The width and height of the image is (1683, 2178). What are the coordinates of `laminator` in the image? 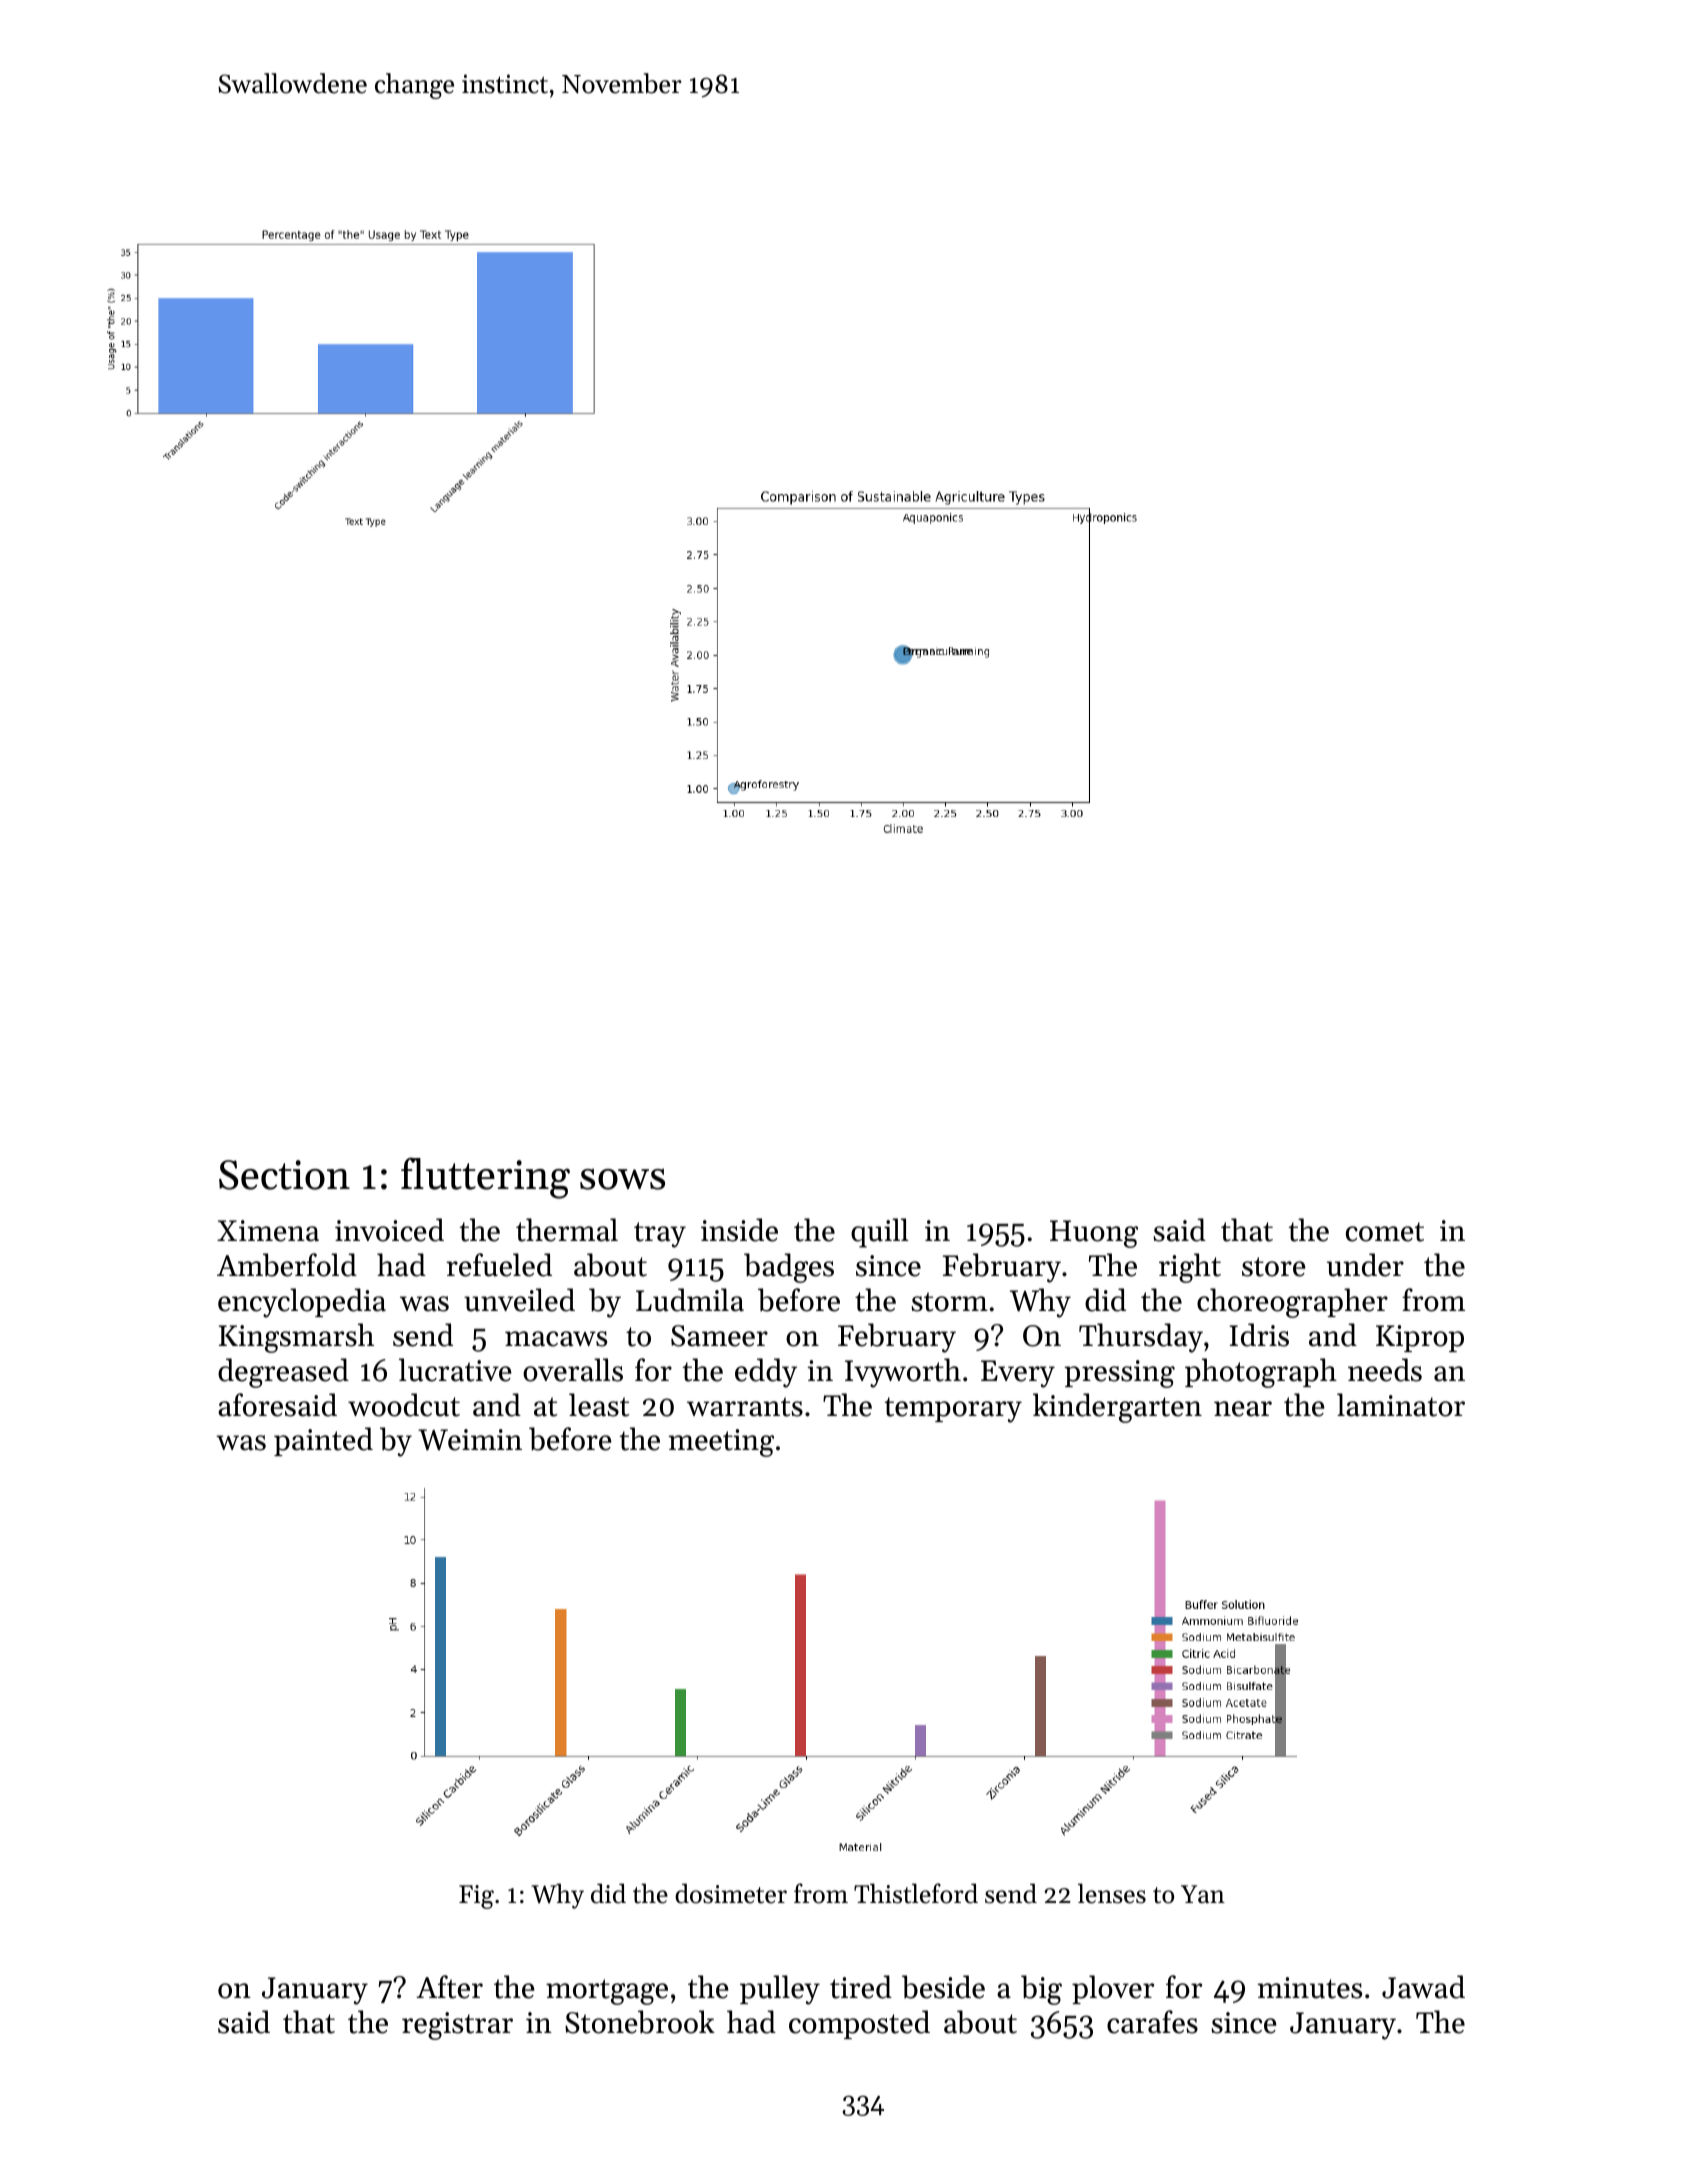 It's located at (1401, 1405).
